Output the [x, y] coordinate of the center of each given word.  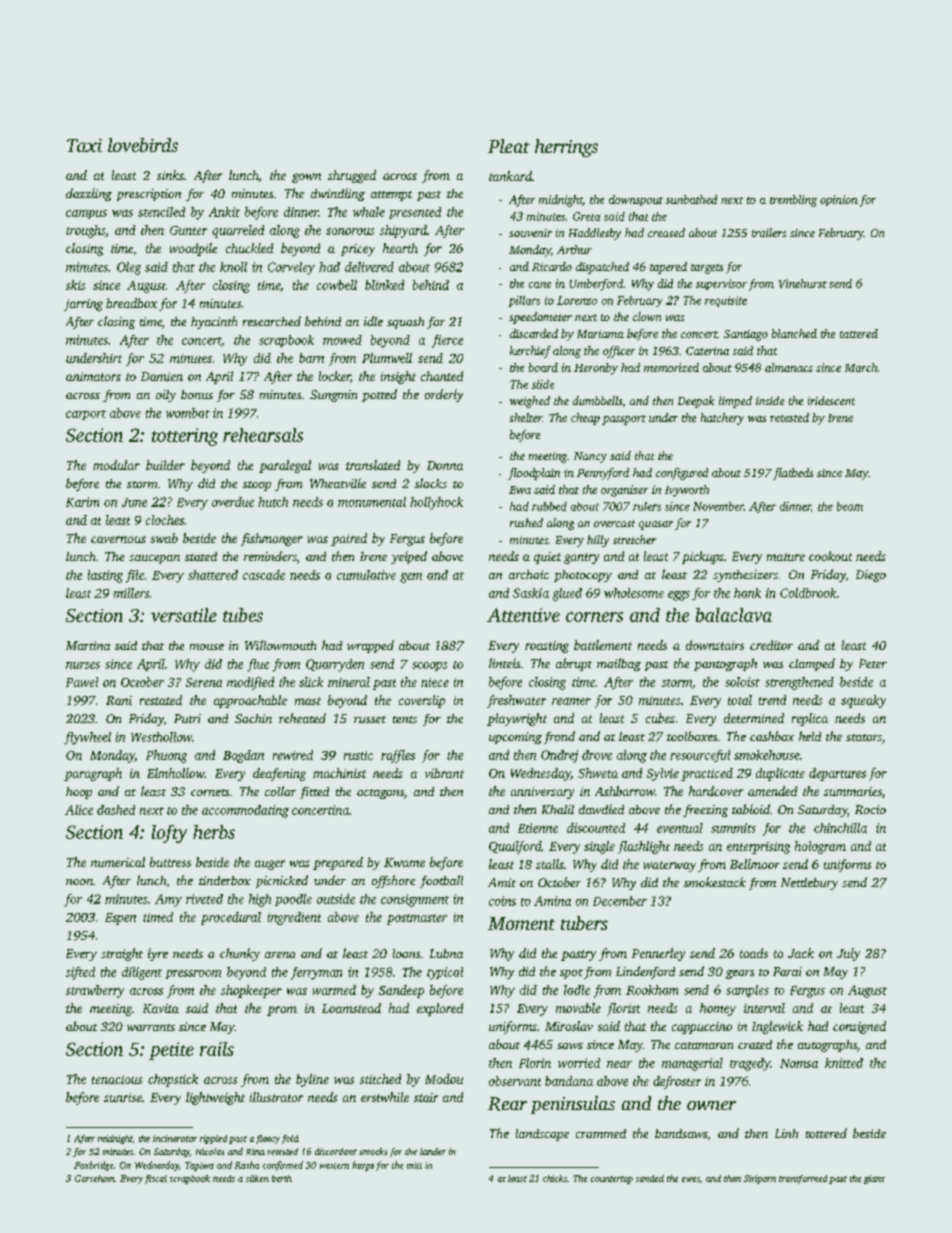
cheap [585, 419]
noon [79, 882]
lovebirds [143, 145]
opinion [839, 200]
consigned [859, 1027]
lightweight [215, 1098]
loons [406, 953]
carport [86, 415]
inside [770, 400]
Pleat [509, 146]
